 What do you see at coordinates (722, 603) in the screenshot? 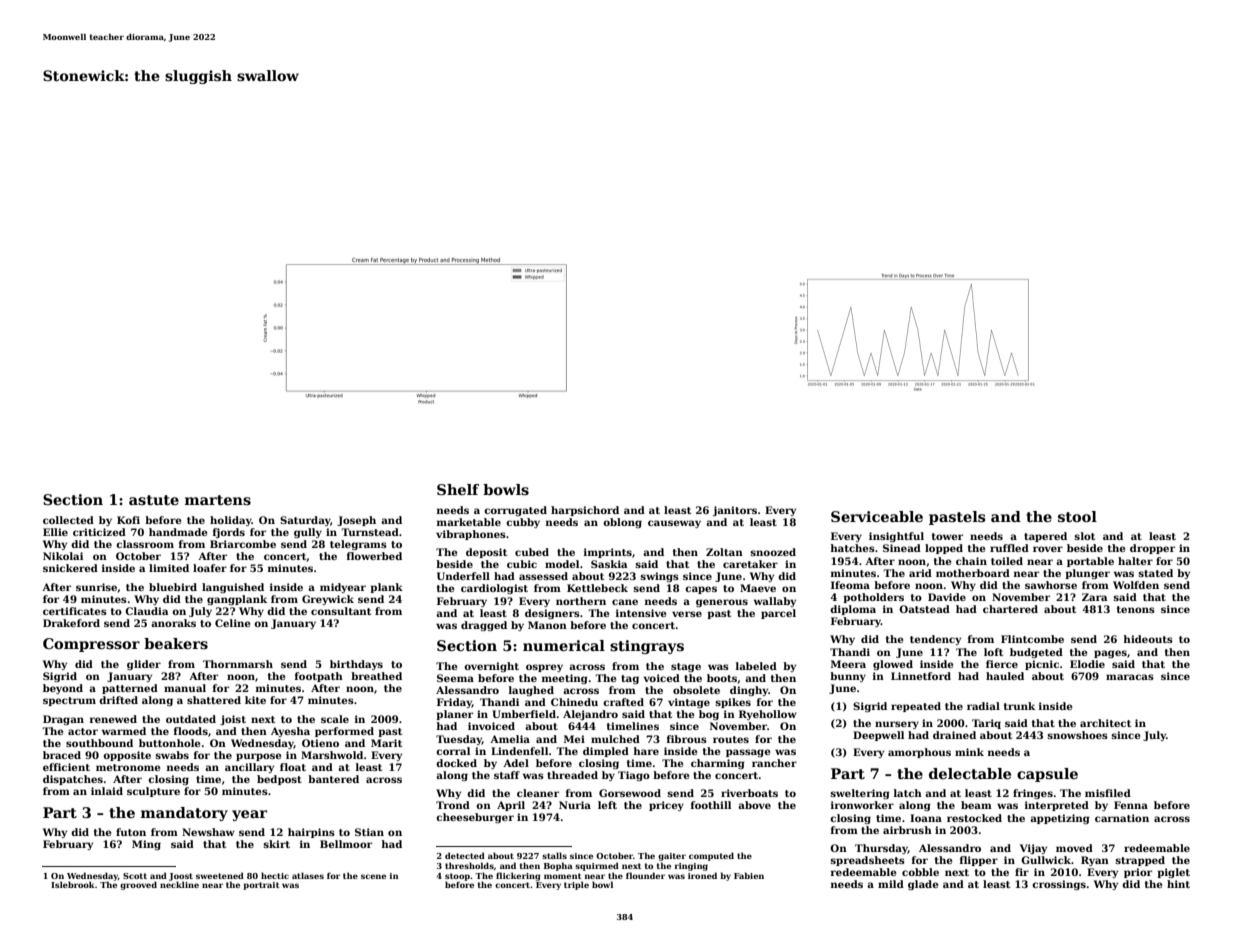
I see `generous` at bounding box center [722, 603].
